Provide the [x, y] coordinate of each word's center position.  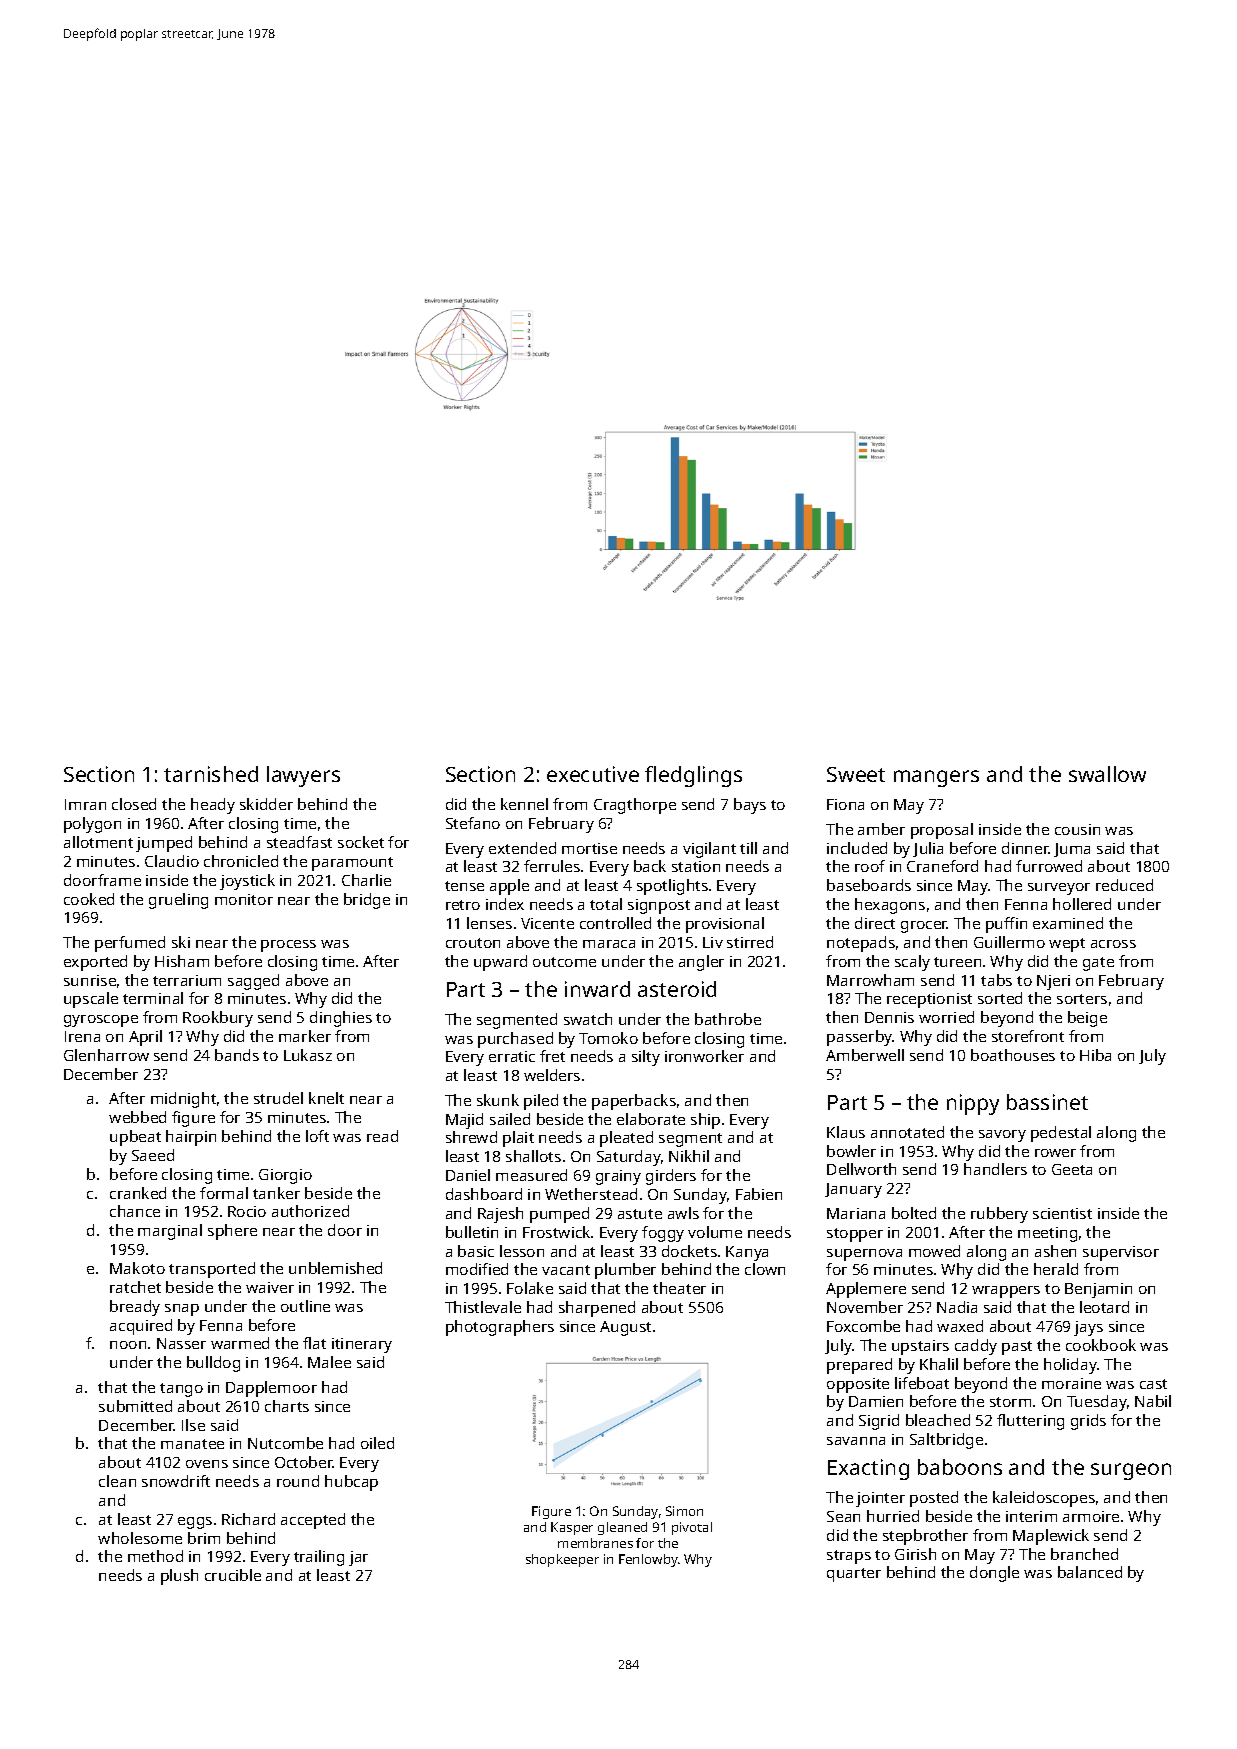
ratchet [135, 1287]
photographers [500, 1328]
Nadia [957, 1307]
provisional [725, 925]
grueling [178, 901]
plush [179, 1577]
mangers [936, 778]
